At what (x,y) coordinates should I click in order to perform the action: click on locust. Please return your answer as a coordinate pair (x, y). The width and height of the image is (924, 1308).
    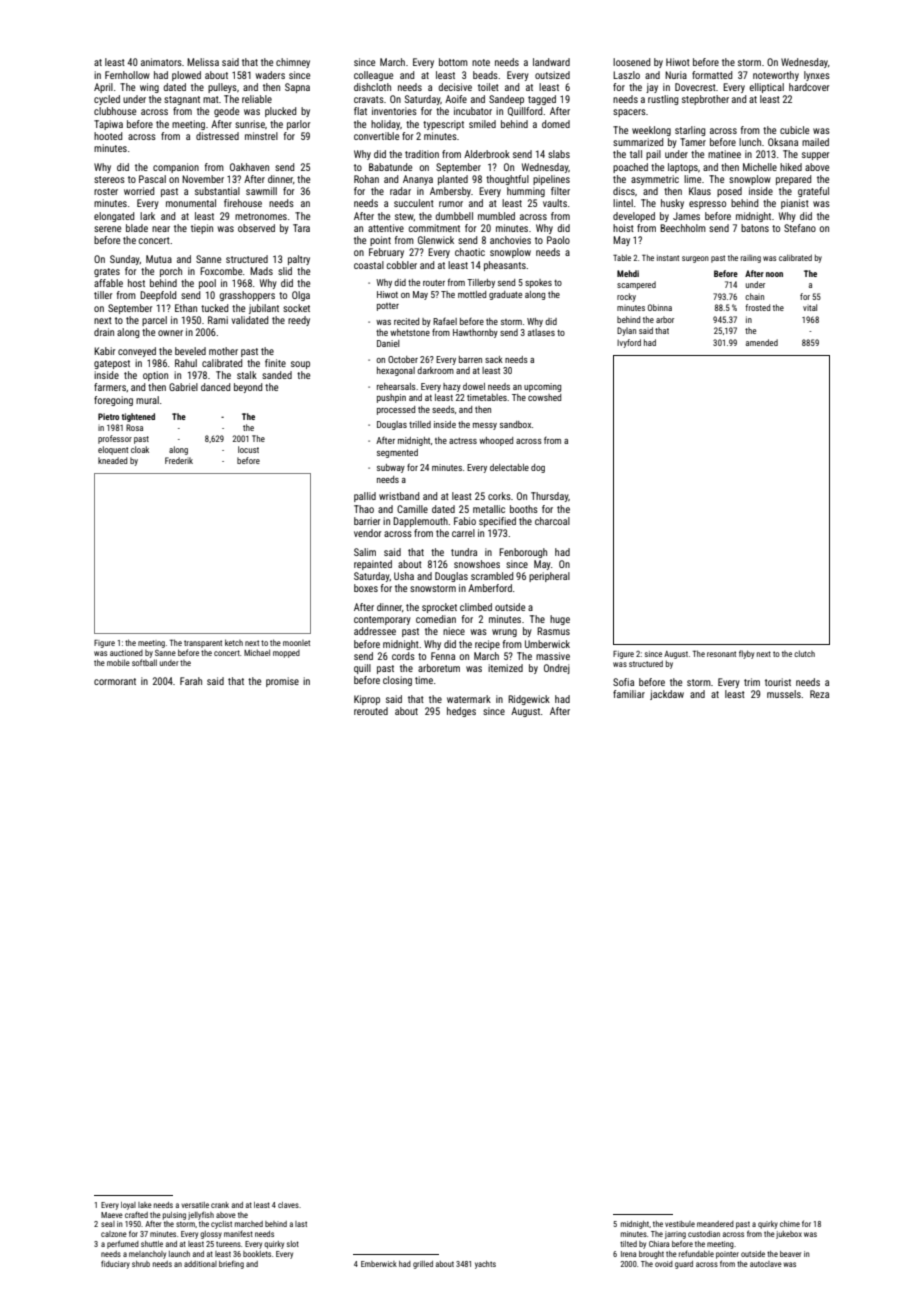
    Looking at the image, I should click on (248, 449).
